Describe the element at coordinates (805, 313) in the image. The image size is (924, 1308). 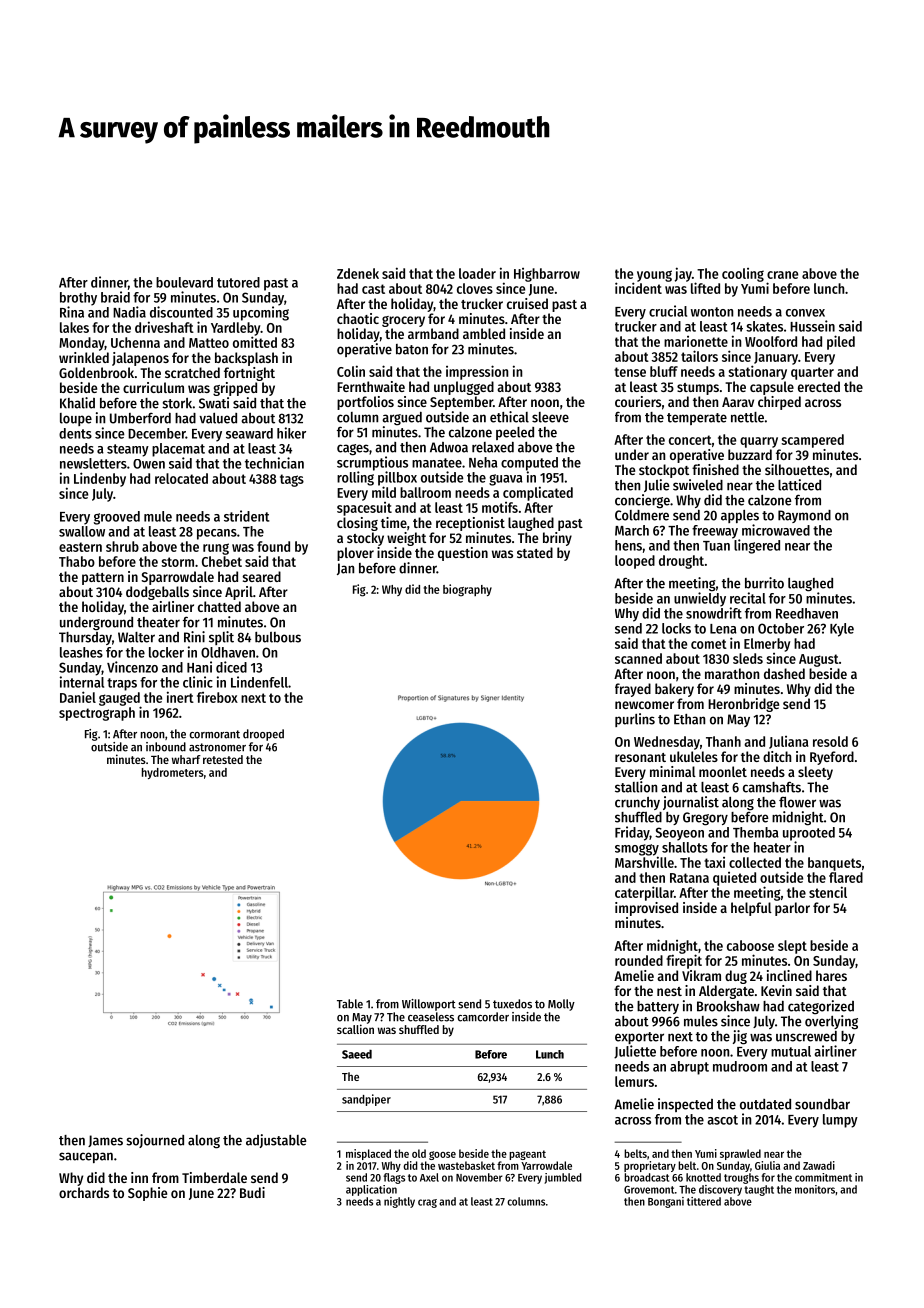
I see `convex` at that location.
